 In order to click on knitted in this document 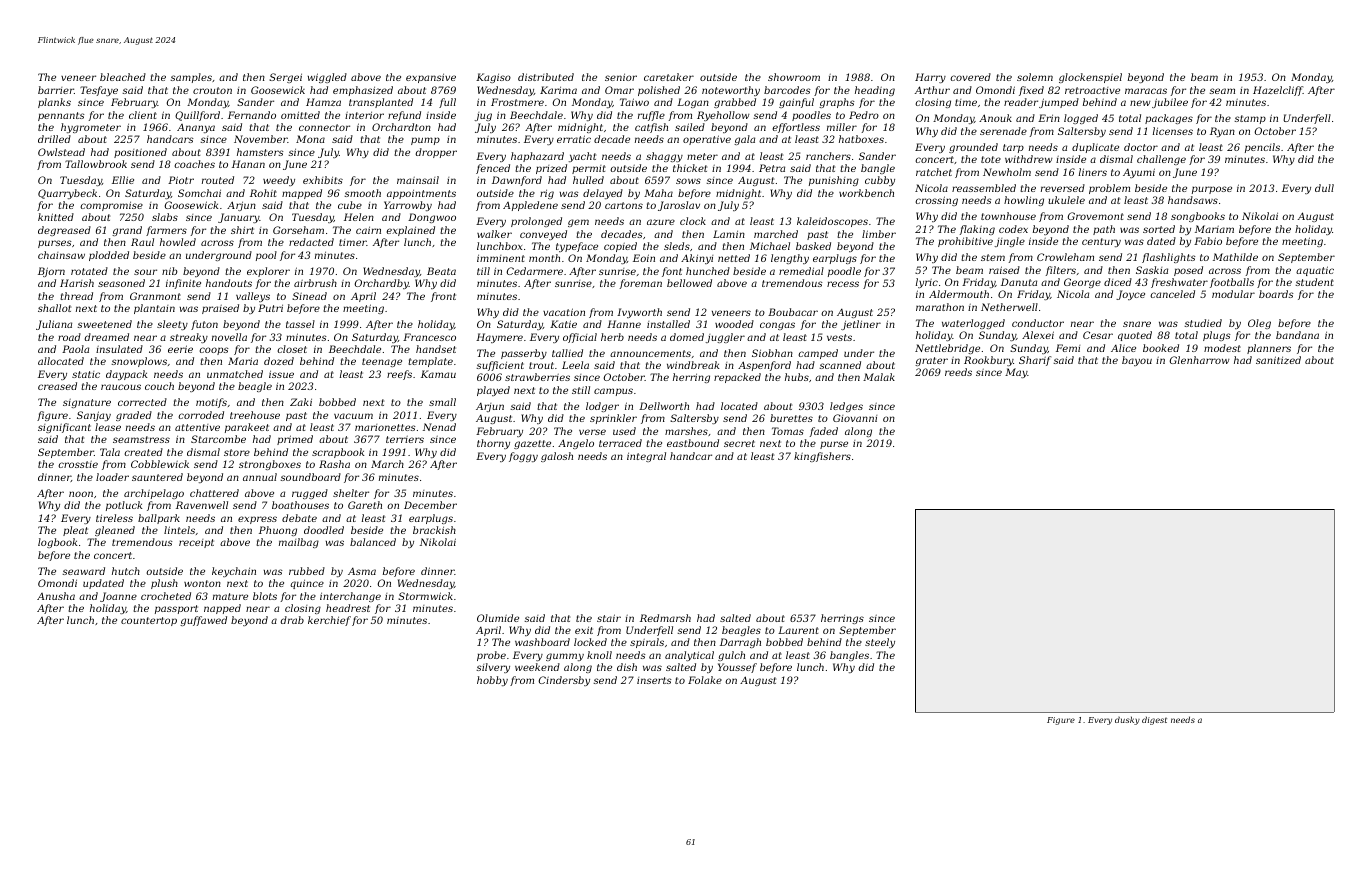, I will do `click(56, 217)`.
